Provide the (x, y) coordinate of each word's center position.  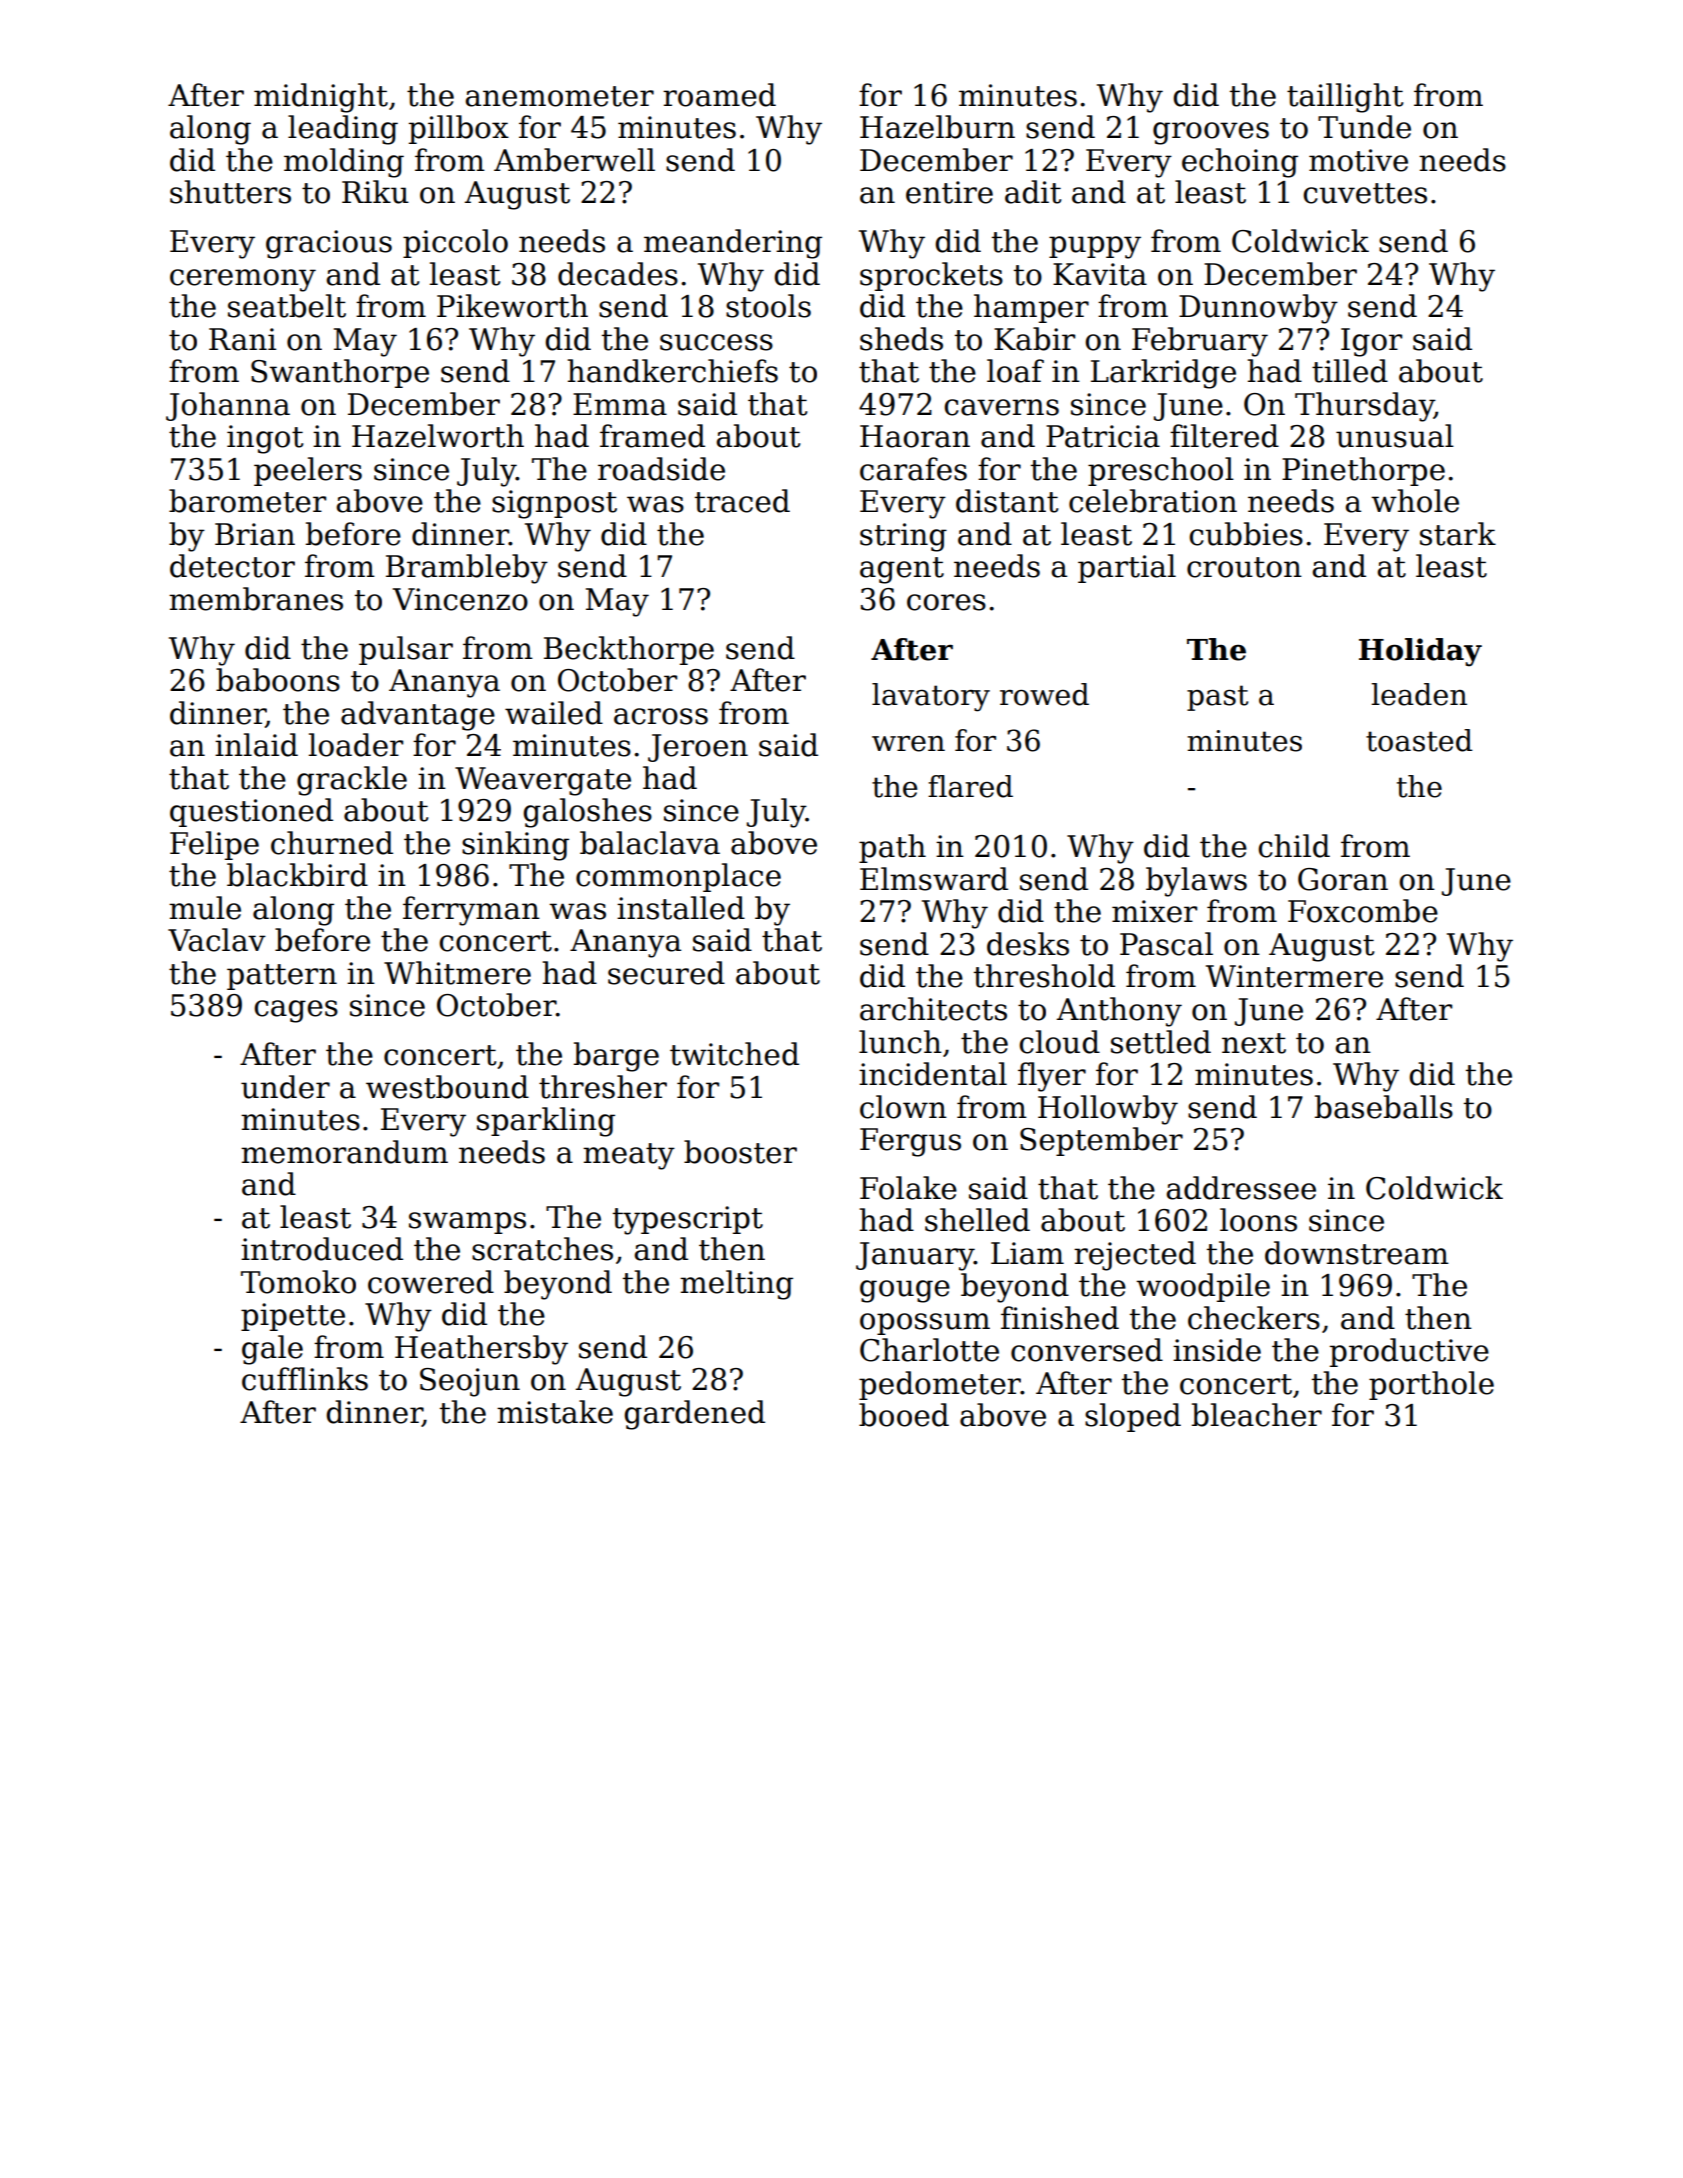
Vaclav (217, 940)
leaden (1419, 694)
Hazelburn (937, 127)
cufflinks (305, 1379)
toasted (1419, 740)
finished (1060, 1318)
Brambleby (467, 569)
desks (1028, 944)
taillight (1345, 98)
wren (908, 744)
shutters (230, 192)
